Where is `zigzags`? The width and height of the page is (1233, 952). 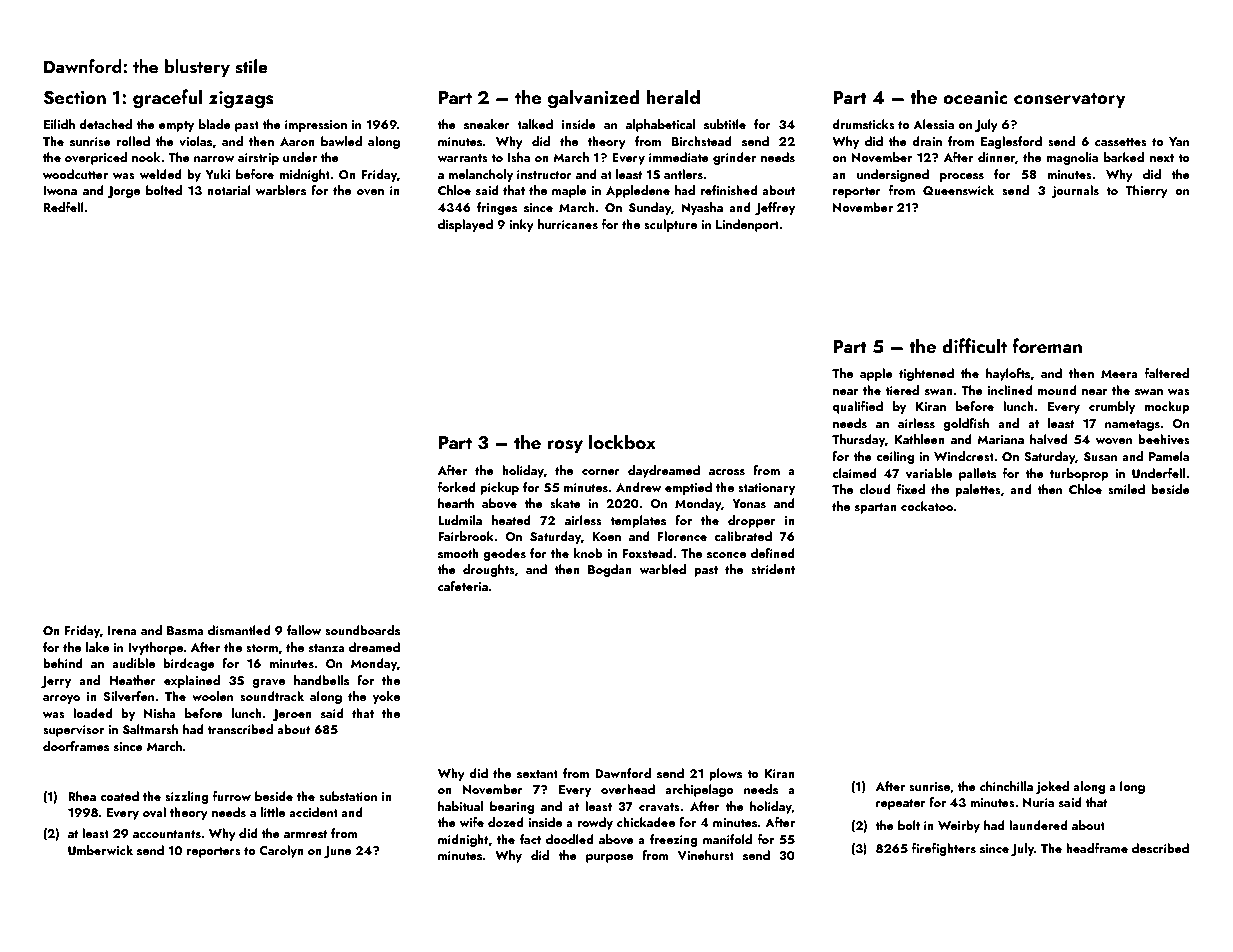 zigzags is located at coordinates (241, 100).
